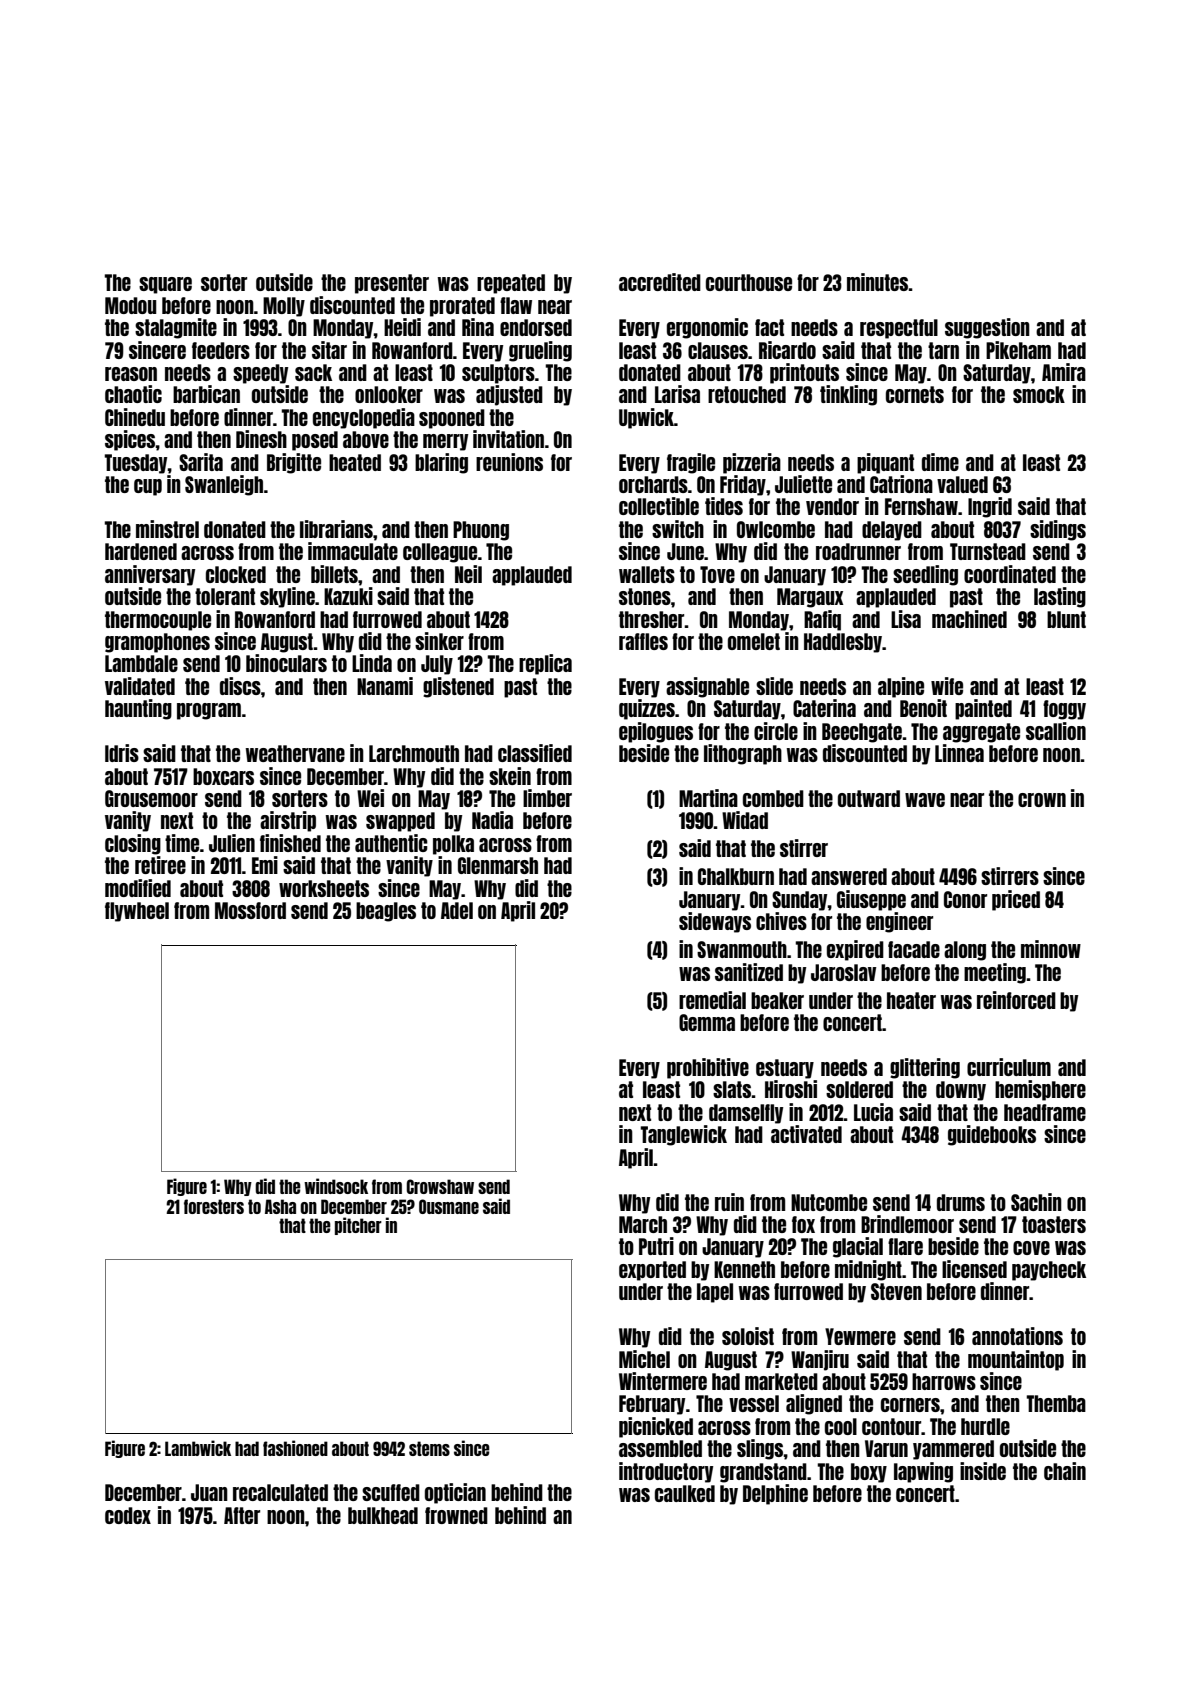 This screenshot has width=1191, height=1684. Describe the element at coordinates (873, 1112) in the screenshot. I see `Lucia` at that location.
